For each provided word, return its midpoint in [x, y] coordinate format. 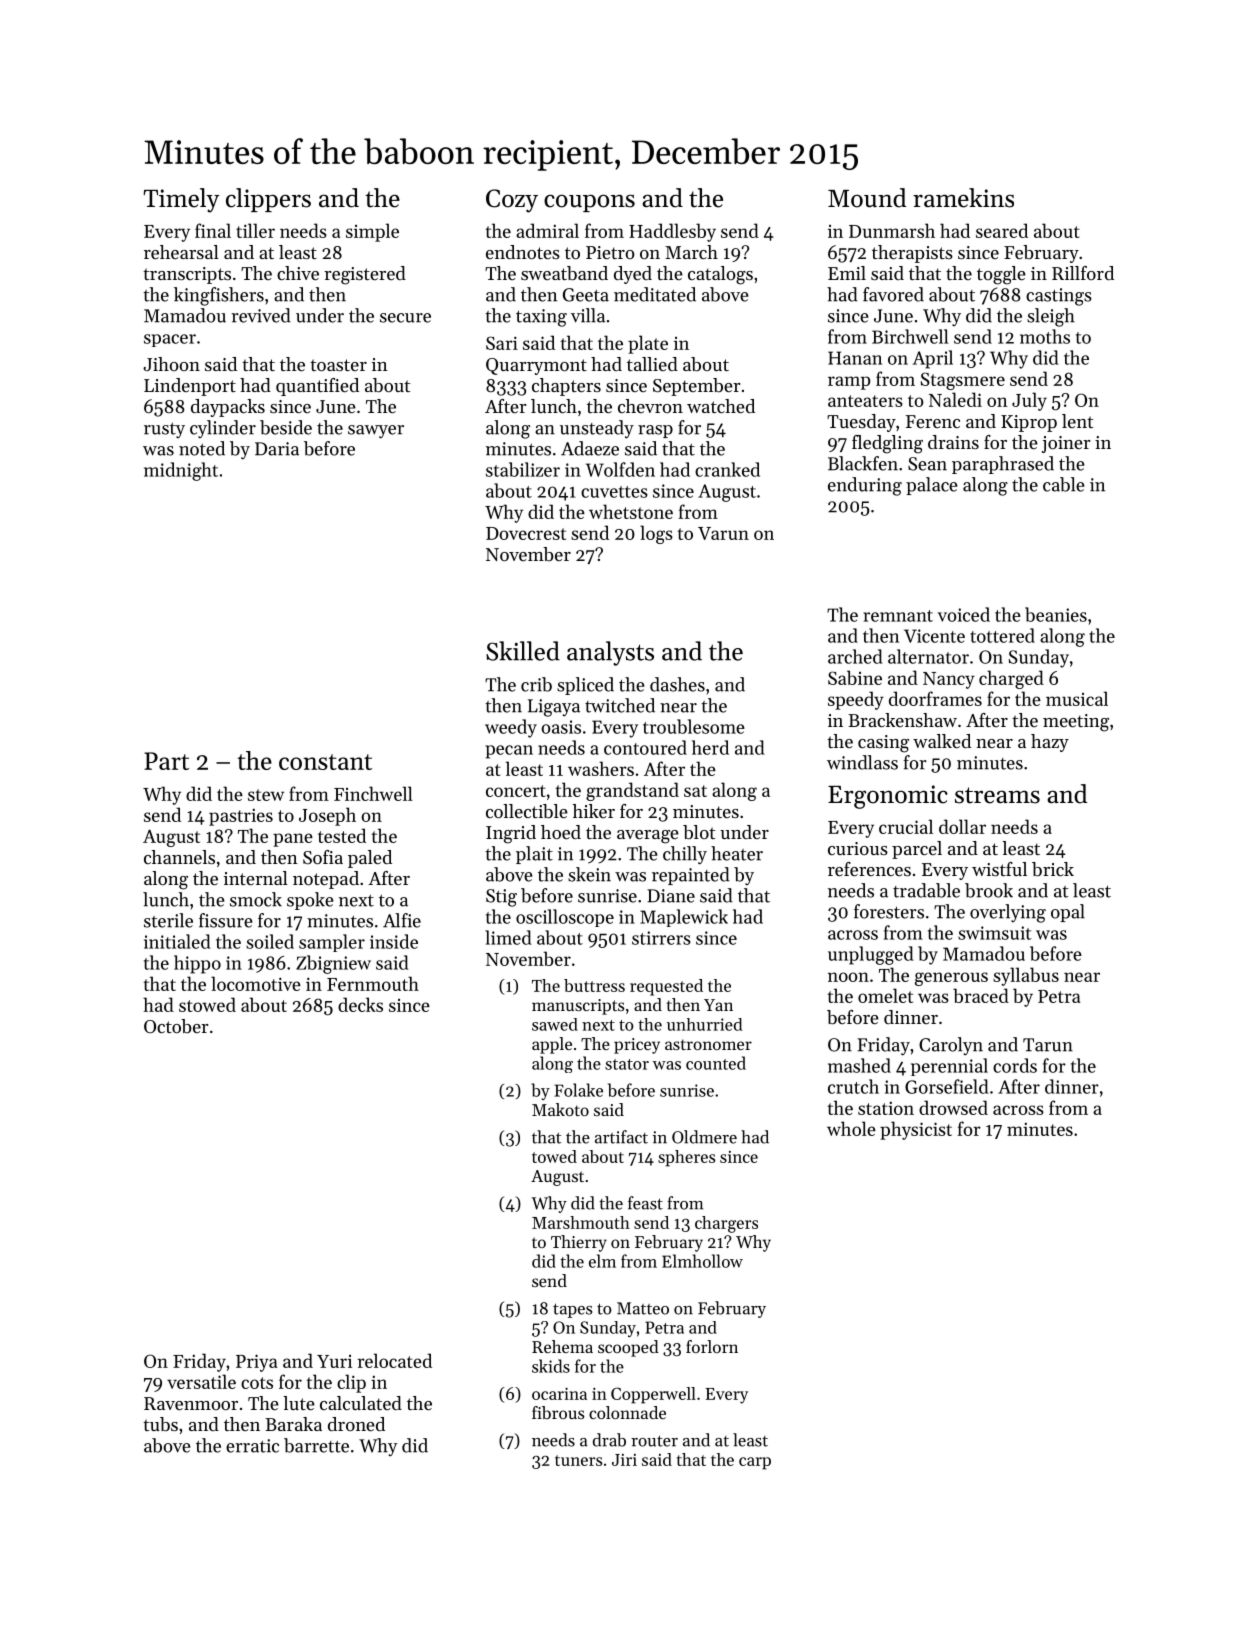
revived [260, 315]
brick [1053, 869]
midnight [181, 471]
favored [893, 294]
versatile [201, 1381]
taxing [541, 318]
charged [1011, 679]
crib [536, 684]
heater [737, 853]
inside [394, 941]
